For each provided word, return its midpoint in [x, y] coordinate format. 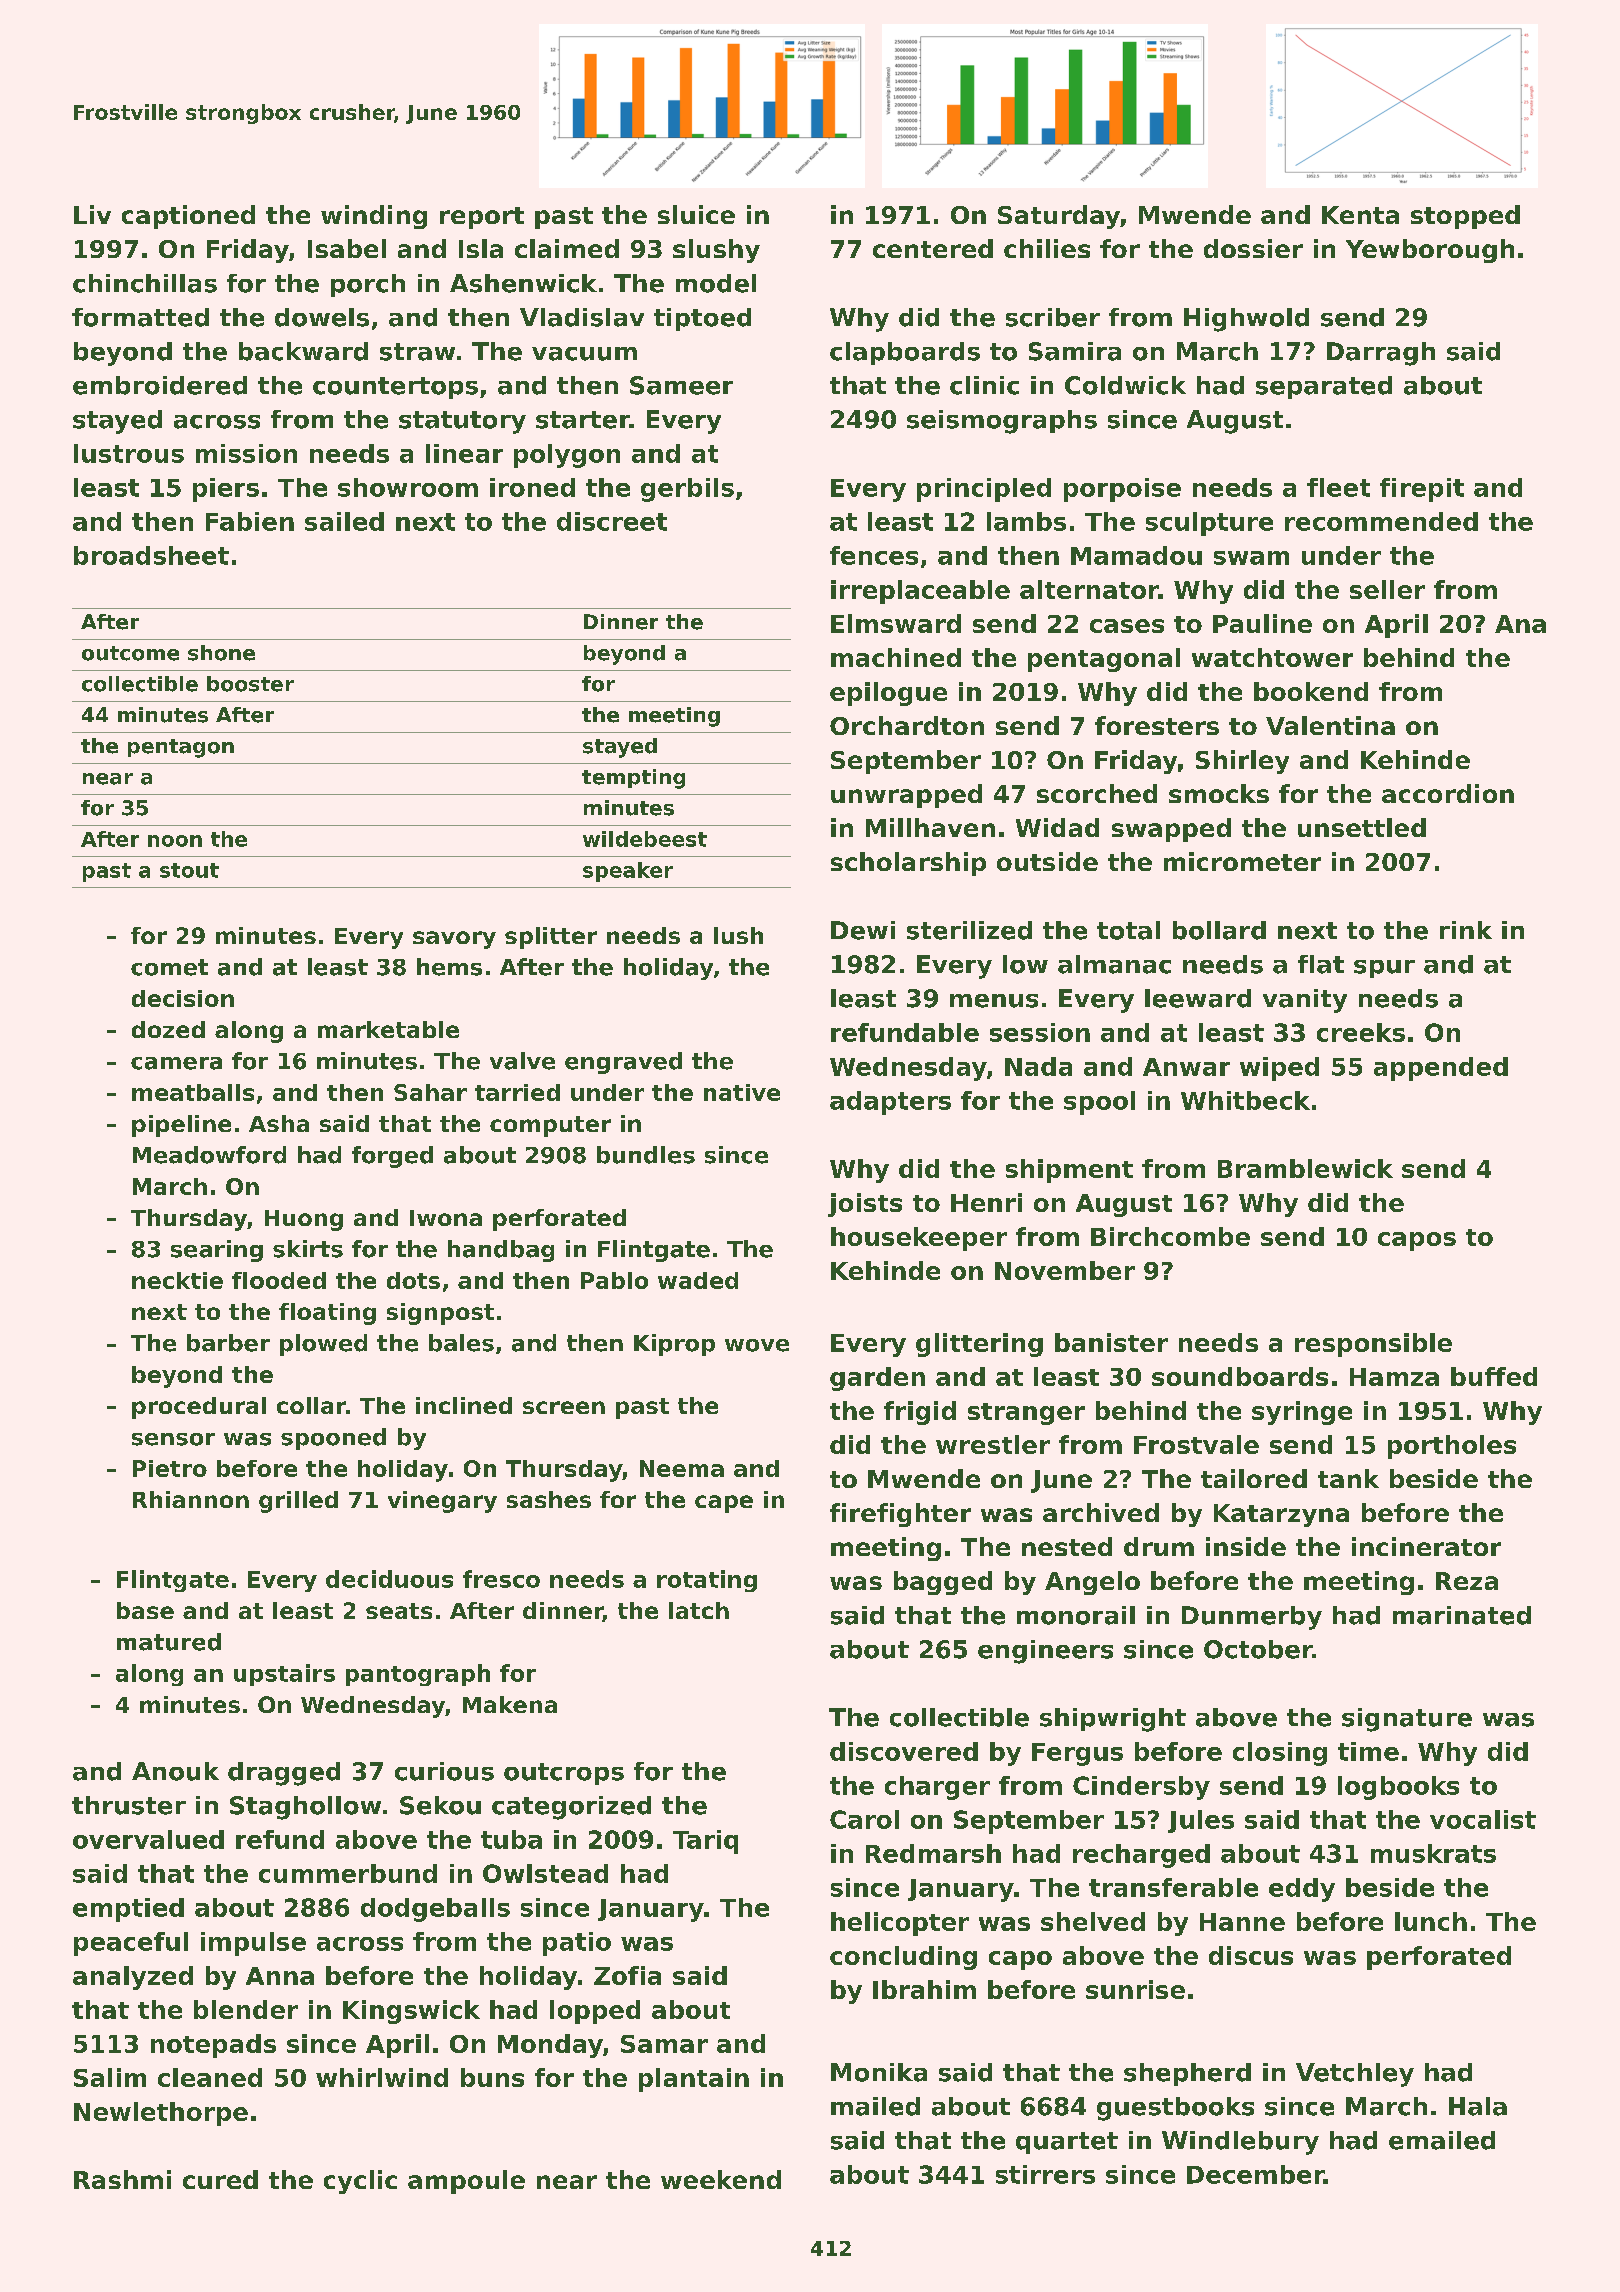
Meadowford [209, 1155]
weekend [721, 2179]
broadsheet [151, 555]
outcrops [564, 1774]
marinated [1462, 1615]
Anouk [175, 1771]
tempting [633, 779]
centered [933, 248]
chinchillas [145, 283]
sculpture [1209, 524]
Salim [110, 2077]
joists [865, 1205]
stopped [1465, 217]
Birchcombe [1170, 1236]
